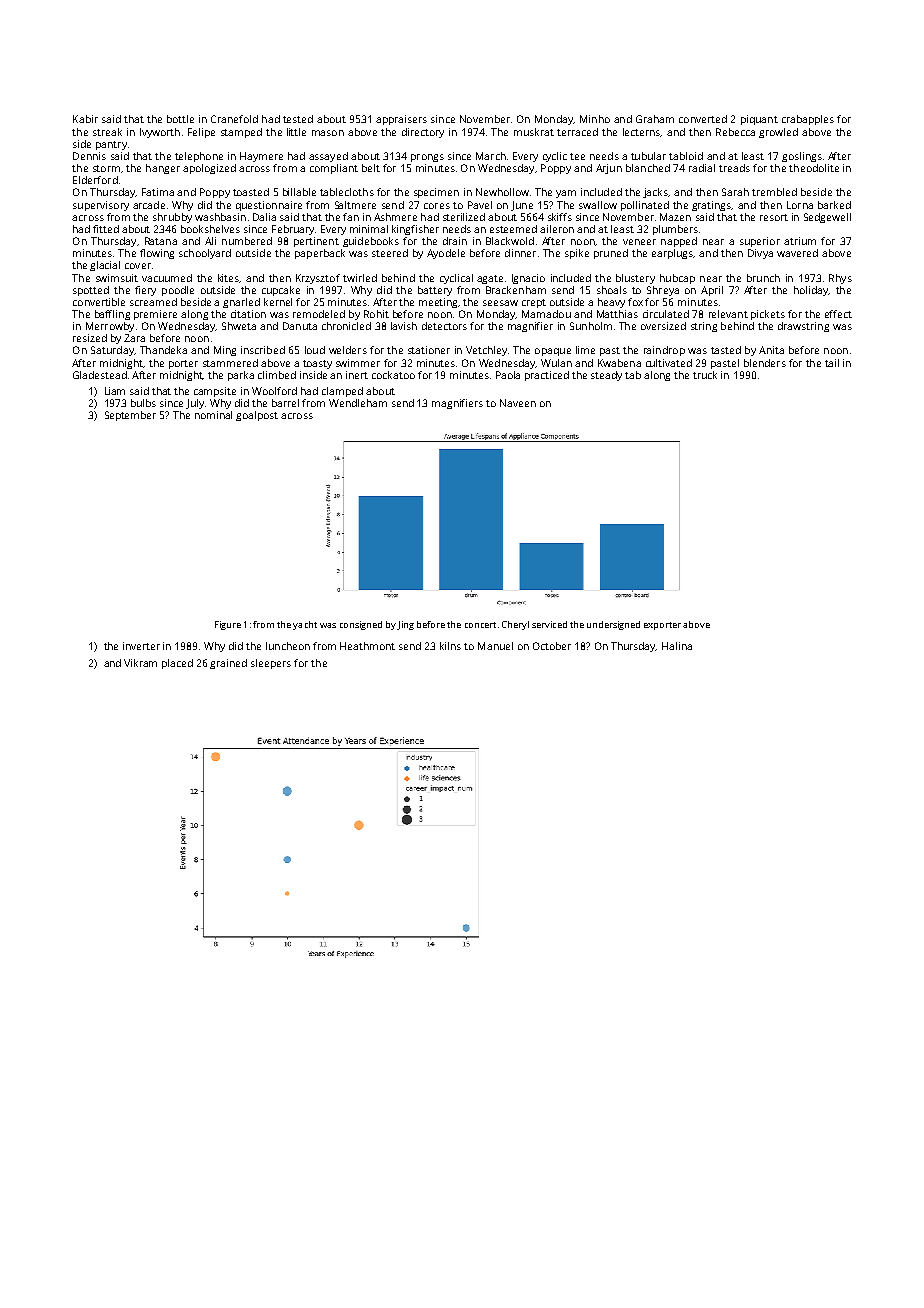 The image size is (924, 1308). What do you see at coordinates (595, 119) in the screenshot?
I see `Minho` at bounding box center [595, 119].
